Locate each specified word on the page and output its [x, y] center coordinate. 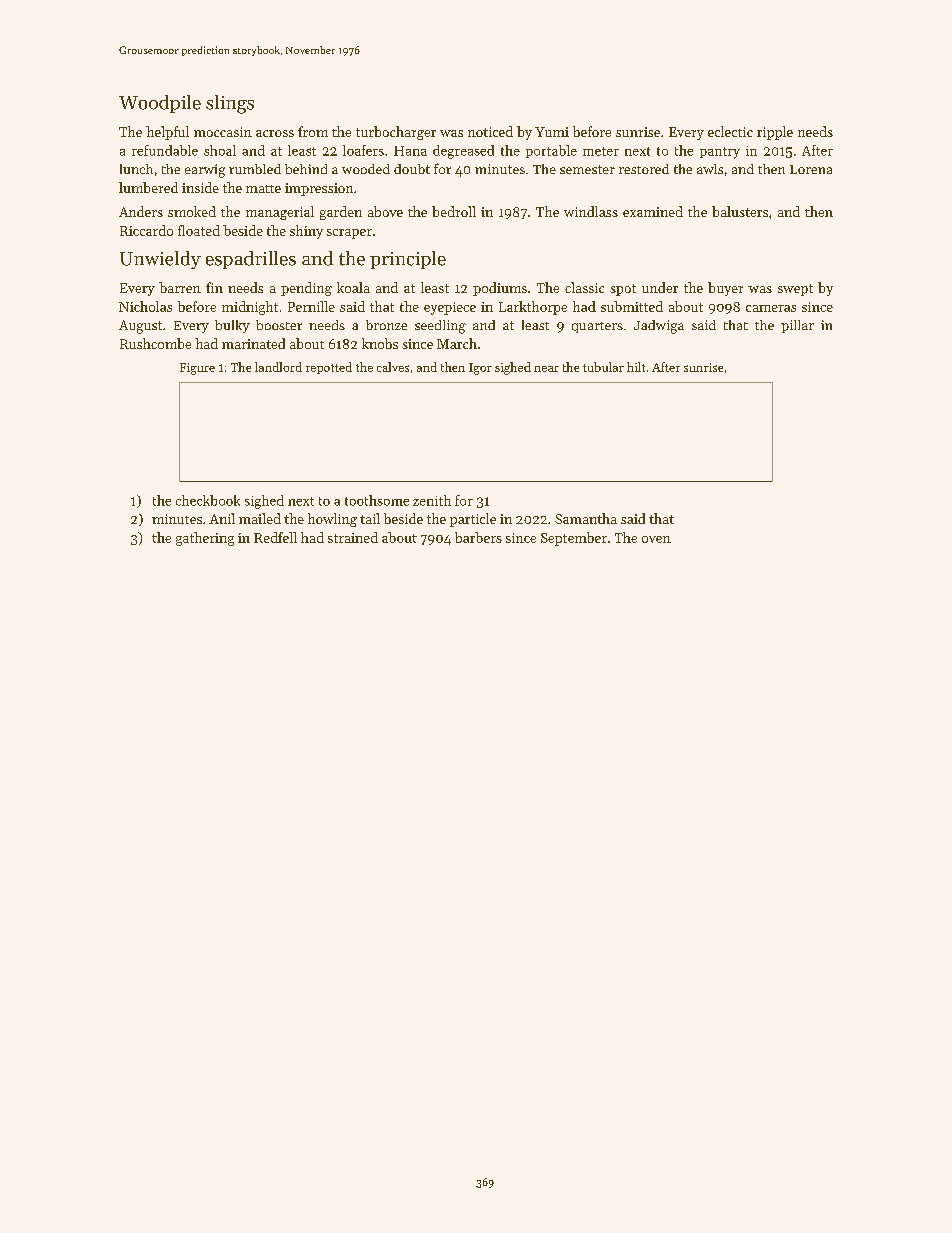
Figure [197, 369]
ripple [775, 133]
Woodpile [160, 104]
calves [393, 367]
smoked [192, 211]
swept [795, 290]
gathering [205, 539]
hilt [636, 367]
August [140, 327]
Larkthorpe [533, 308]
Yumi [552, 132]
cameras [771, 308]
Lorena [811, 169]
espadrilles [251, 260]
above [385, 211]
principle [408, 260]
